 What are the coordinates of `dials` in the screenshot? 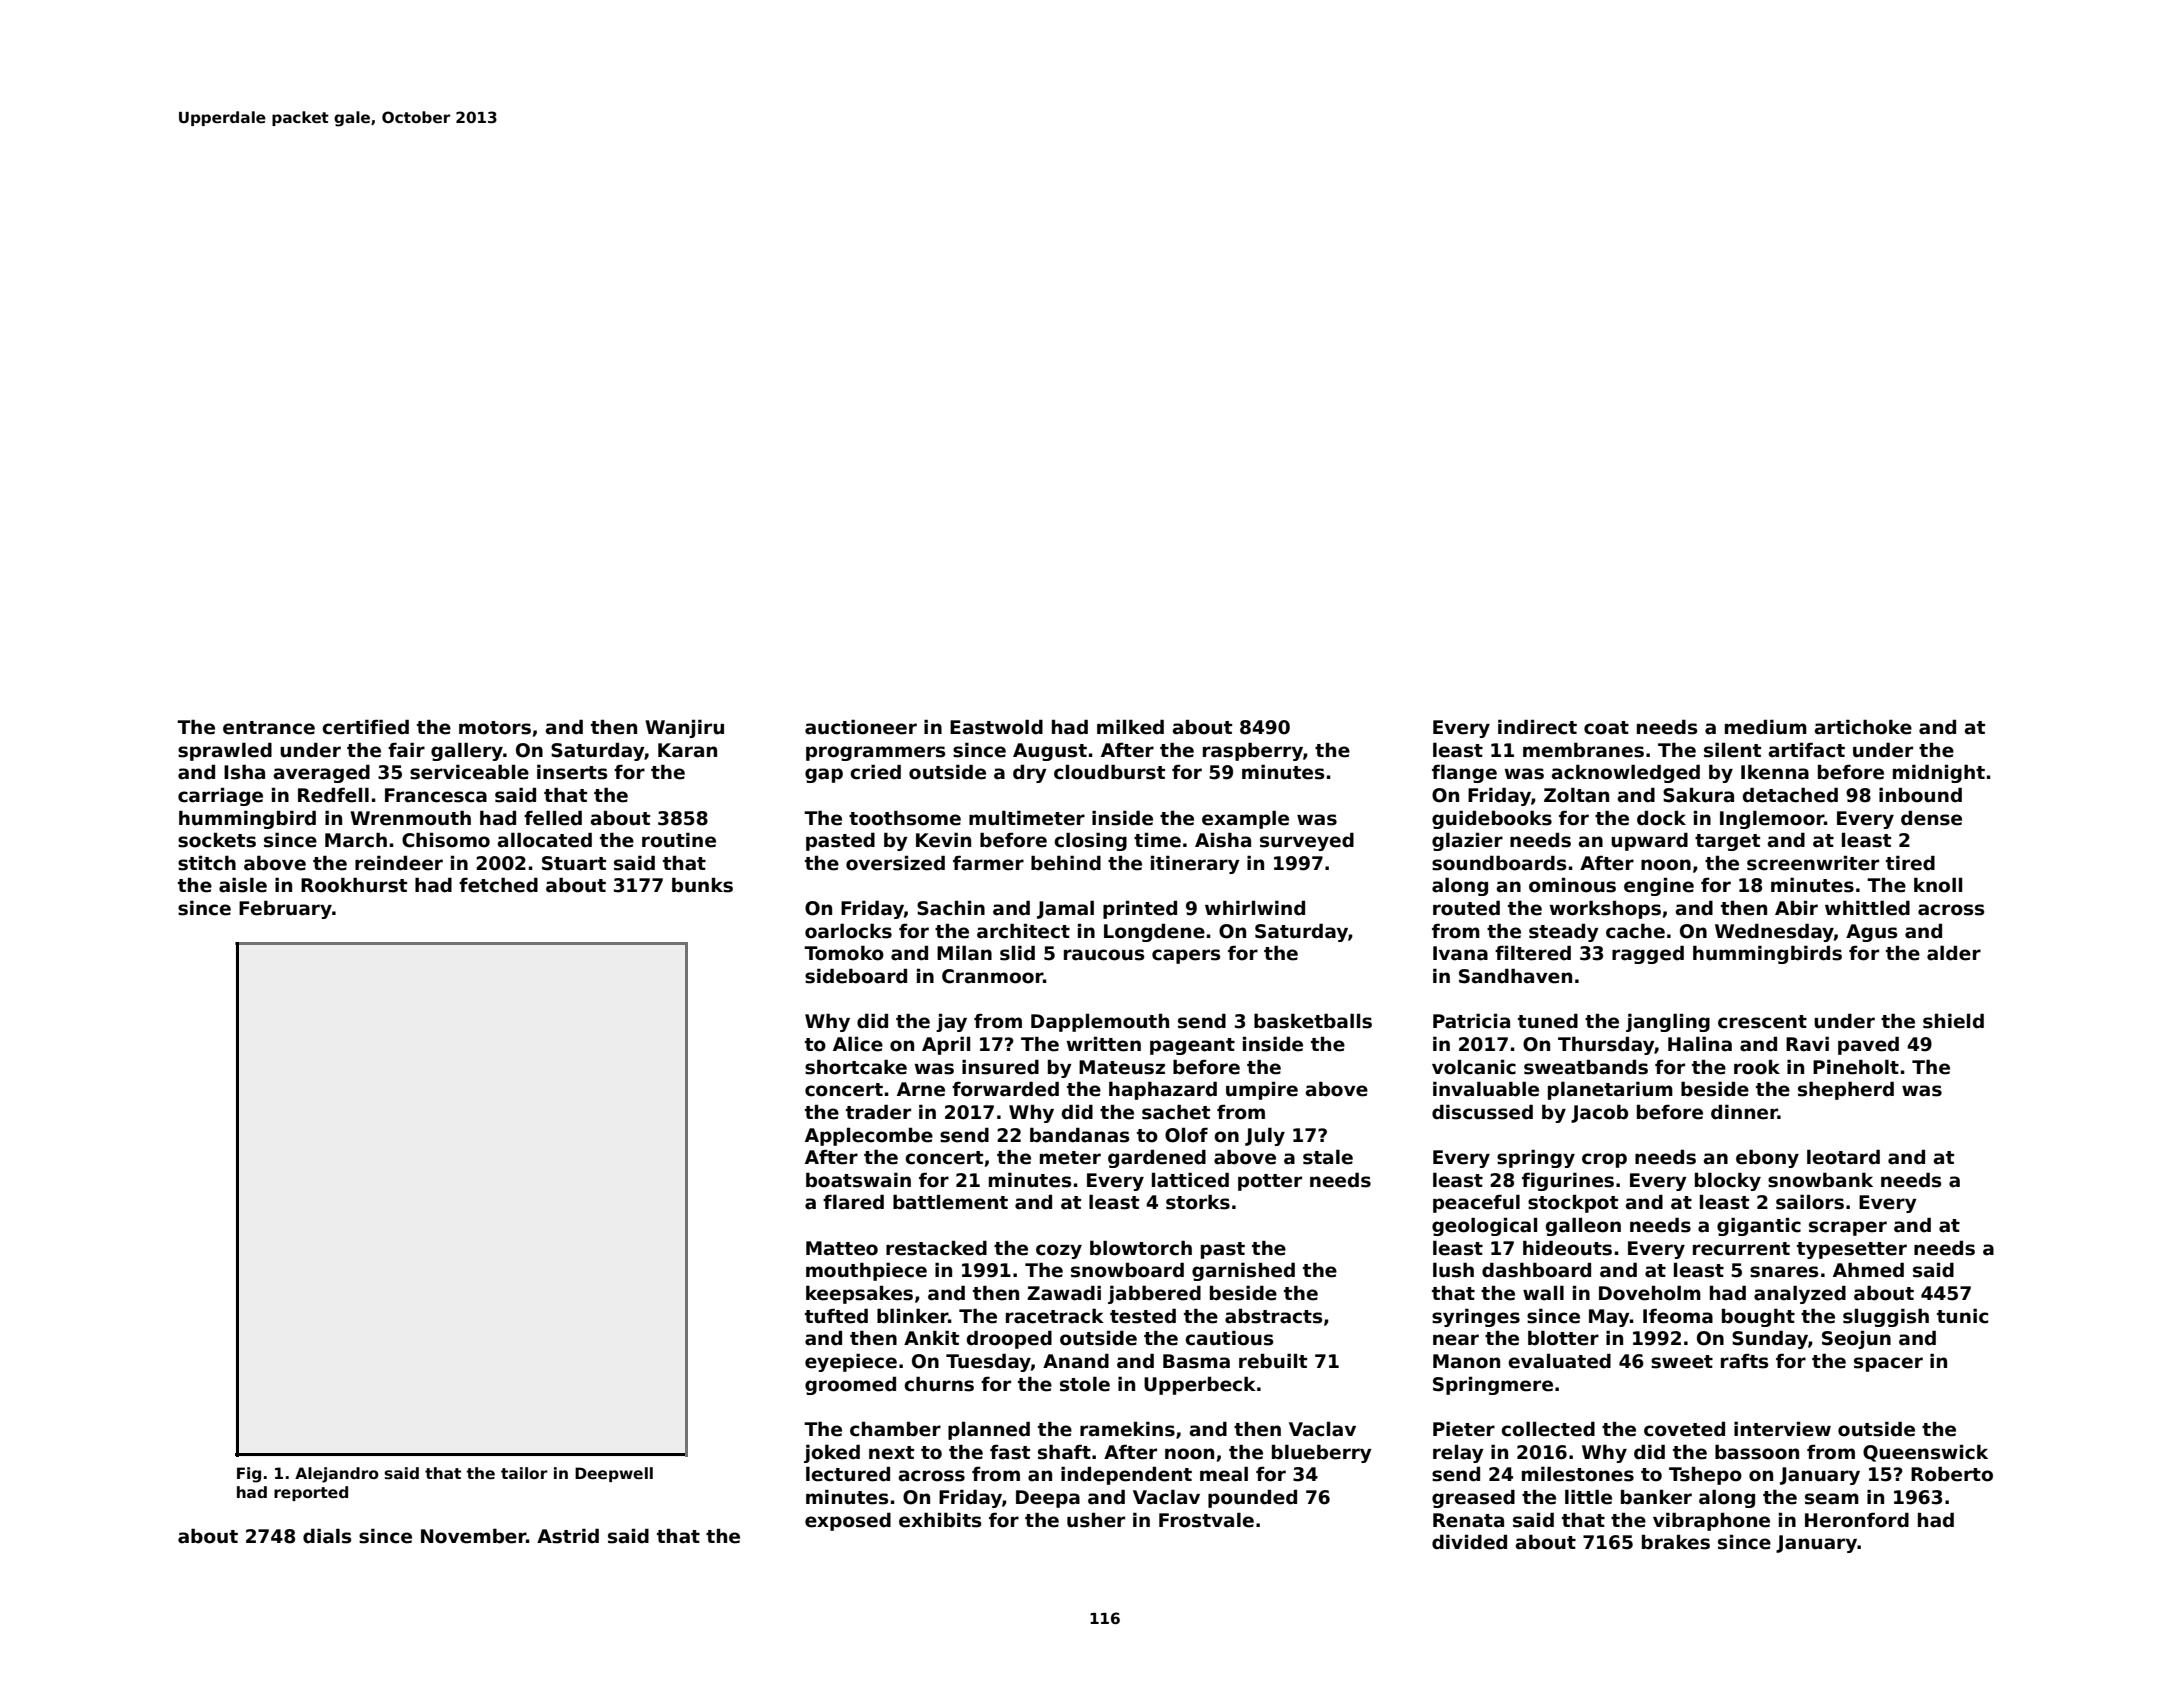 It's located at (327, 1536).
